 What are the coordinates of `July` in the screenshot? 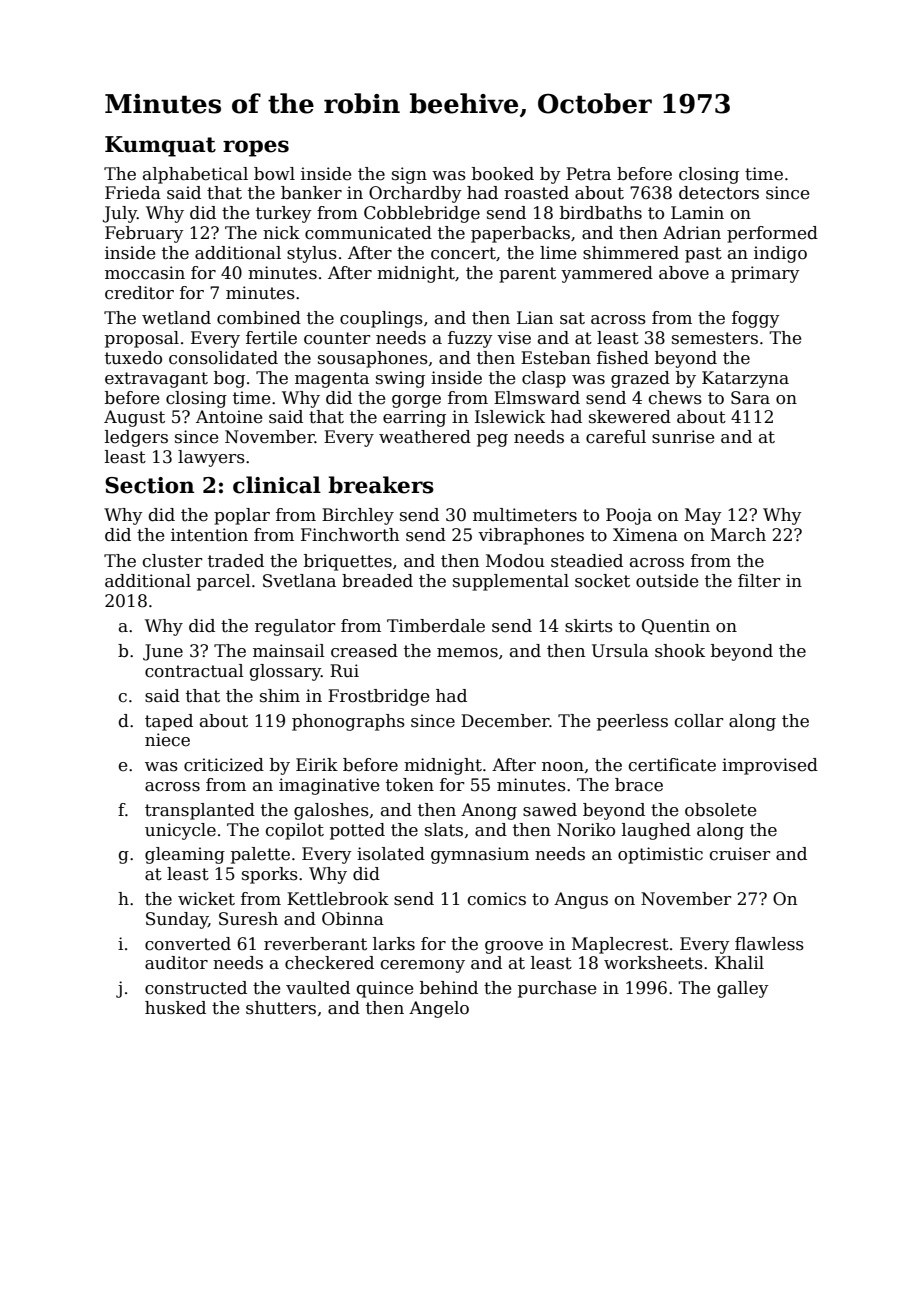 It's located at (120, 214).
